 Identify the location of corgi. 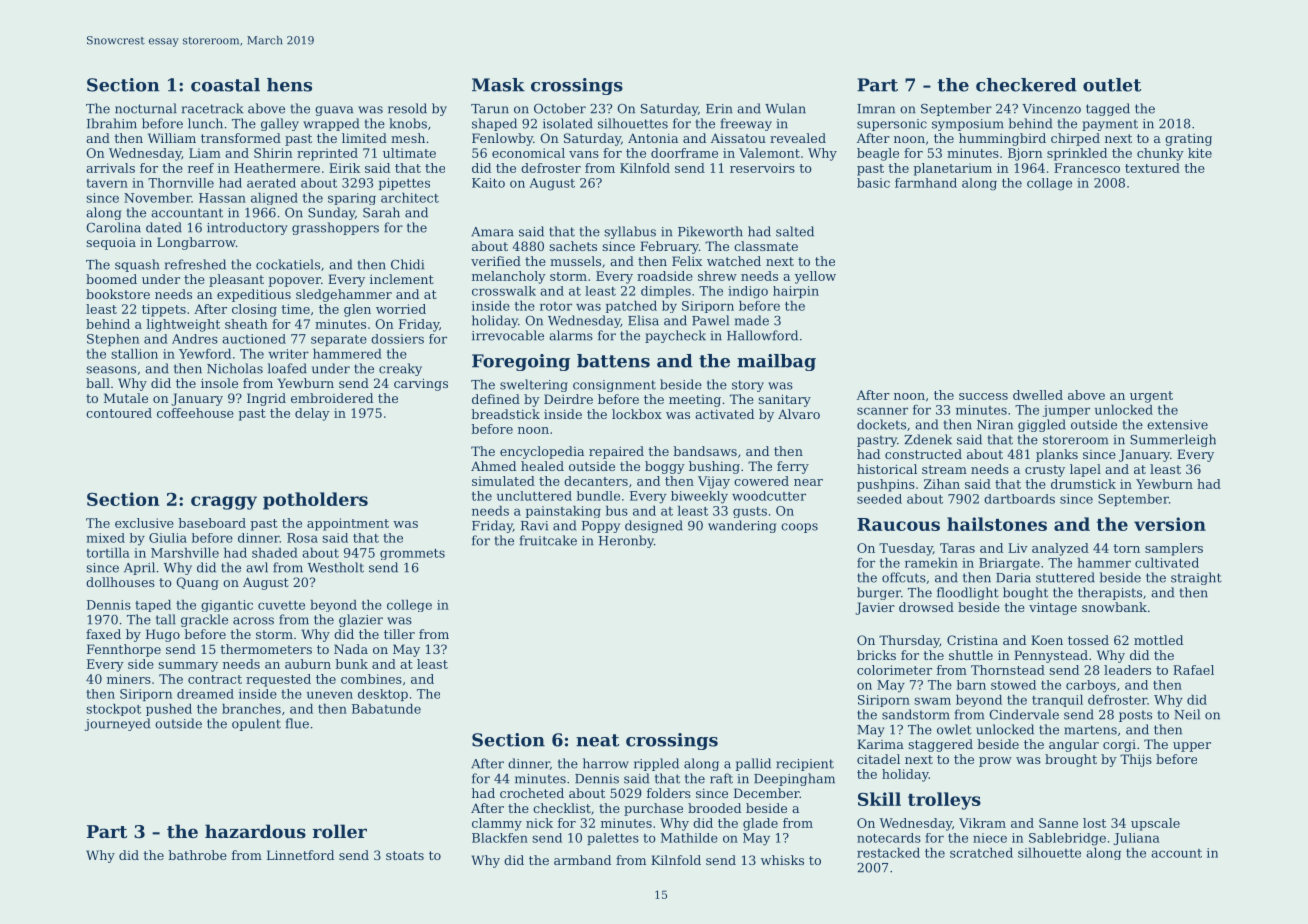
(1119, 746).
